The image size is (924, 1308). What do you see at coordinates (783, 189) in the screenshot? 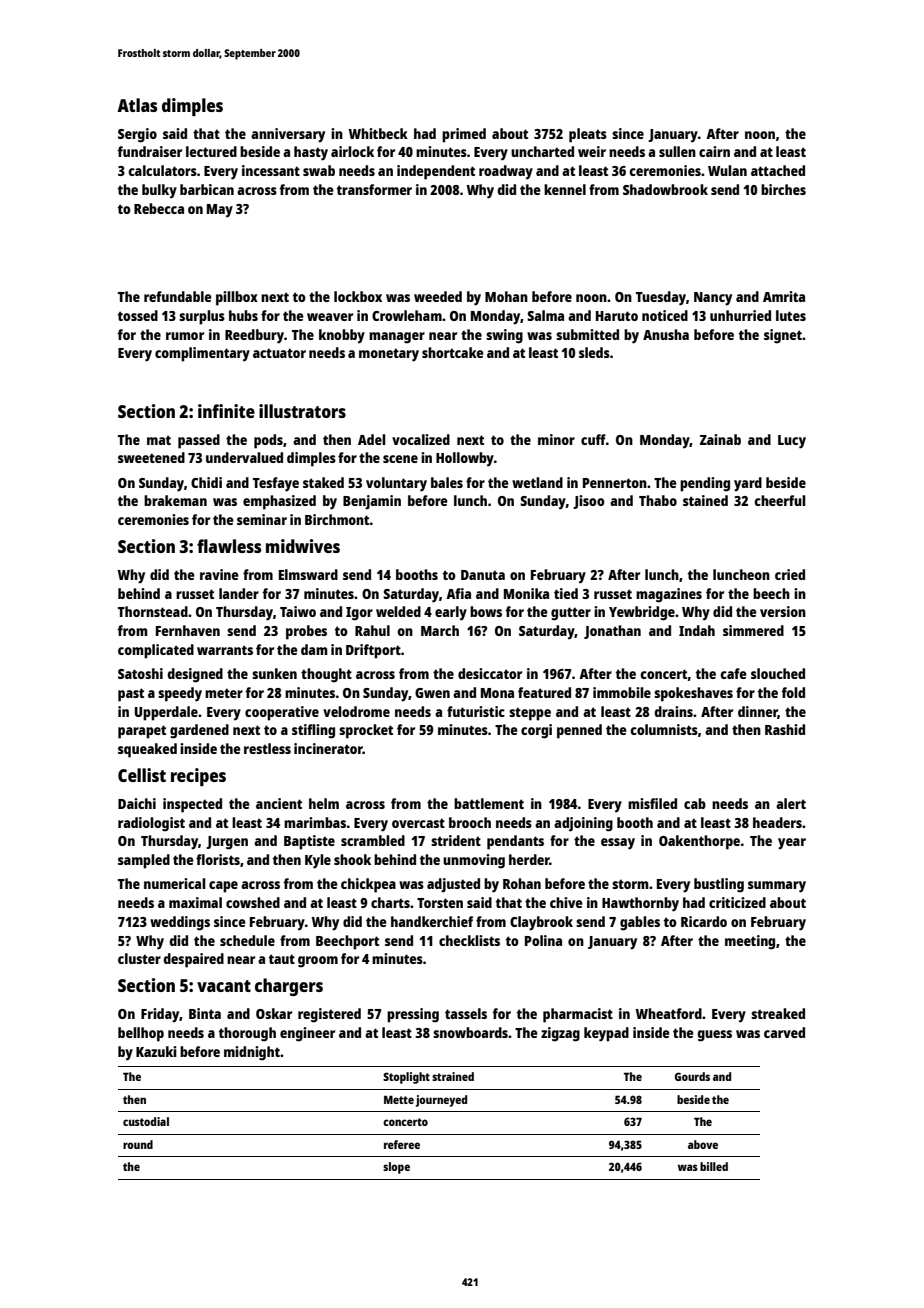
I see `birches` at bounding box center [783, 189].
